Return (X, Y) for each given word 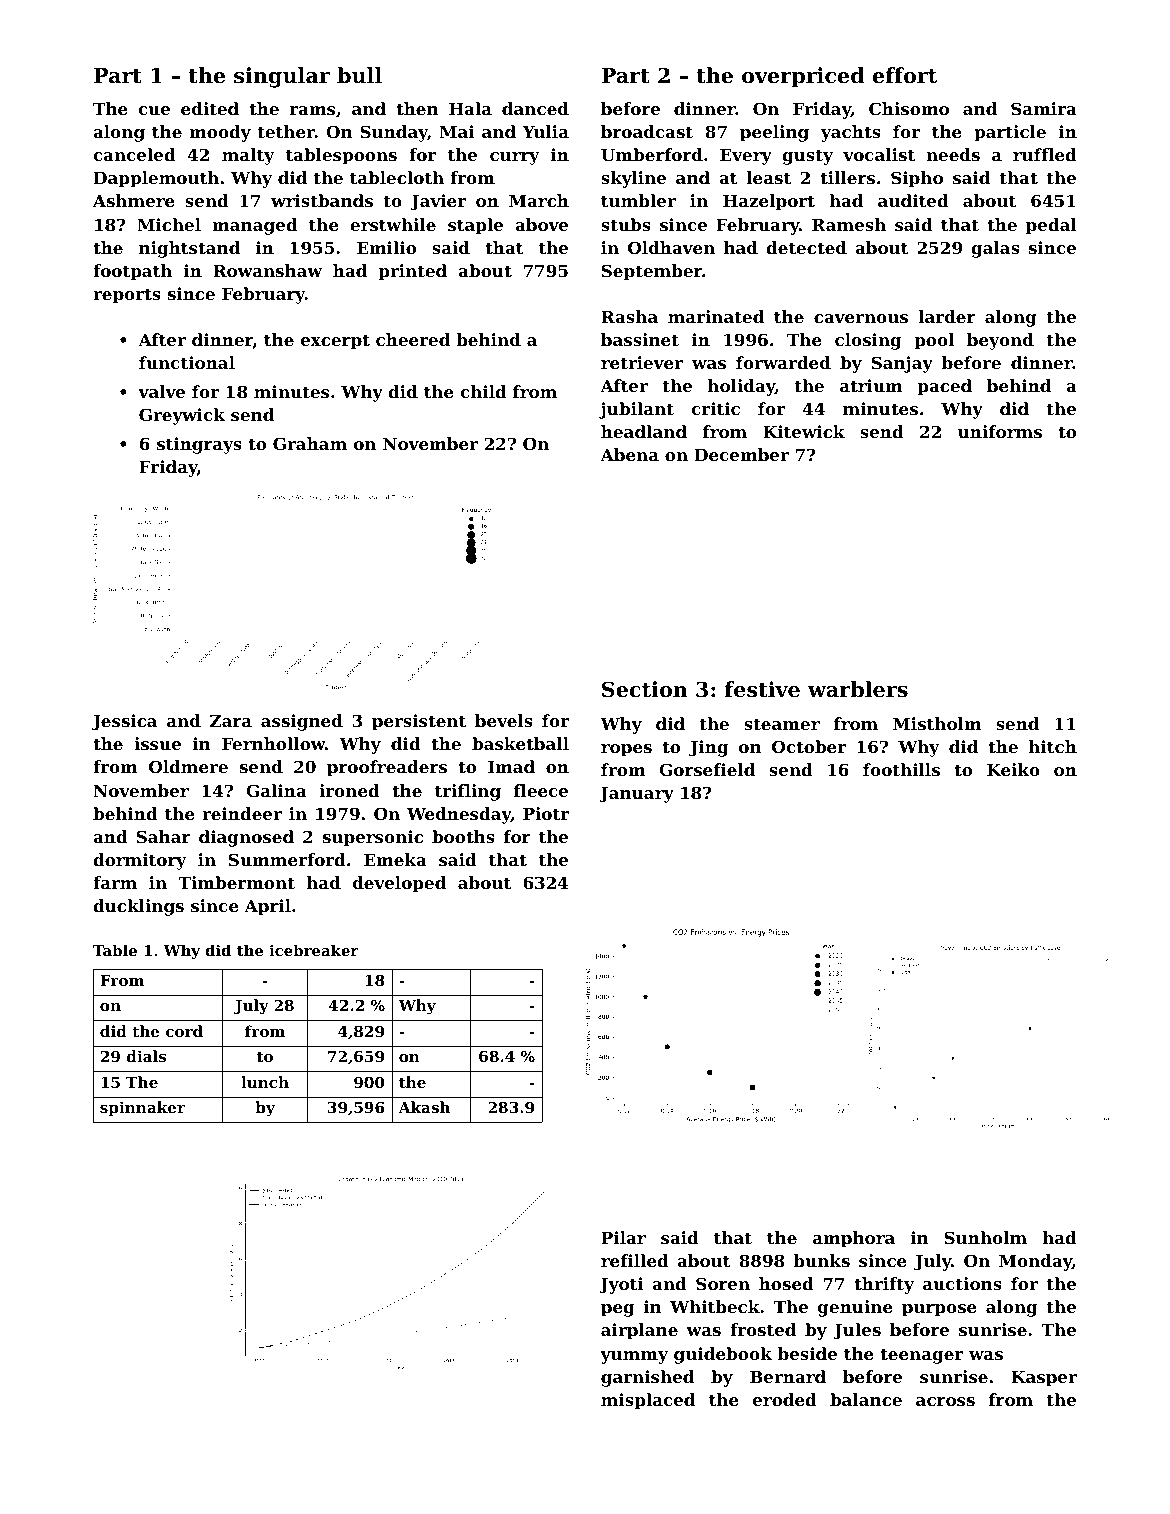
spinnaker (142, 1108)
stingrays (199, 445)
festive (762, 689)
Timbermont (236, 882)
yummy (634, 1357)
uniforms (1000, 431)
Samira (1044, 108)
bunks (821, 1260)
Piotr (546, 813)
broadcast (647, 131)
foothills (901, 769)
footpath (132, 272)
